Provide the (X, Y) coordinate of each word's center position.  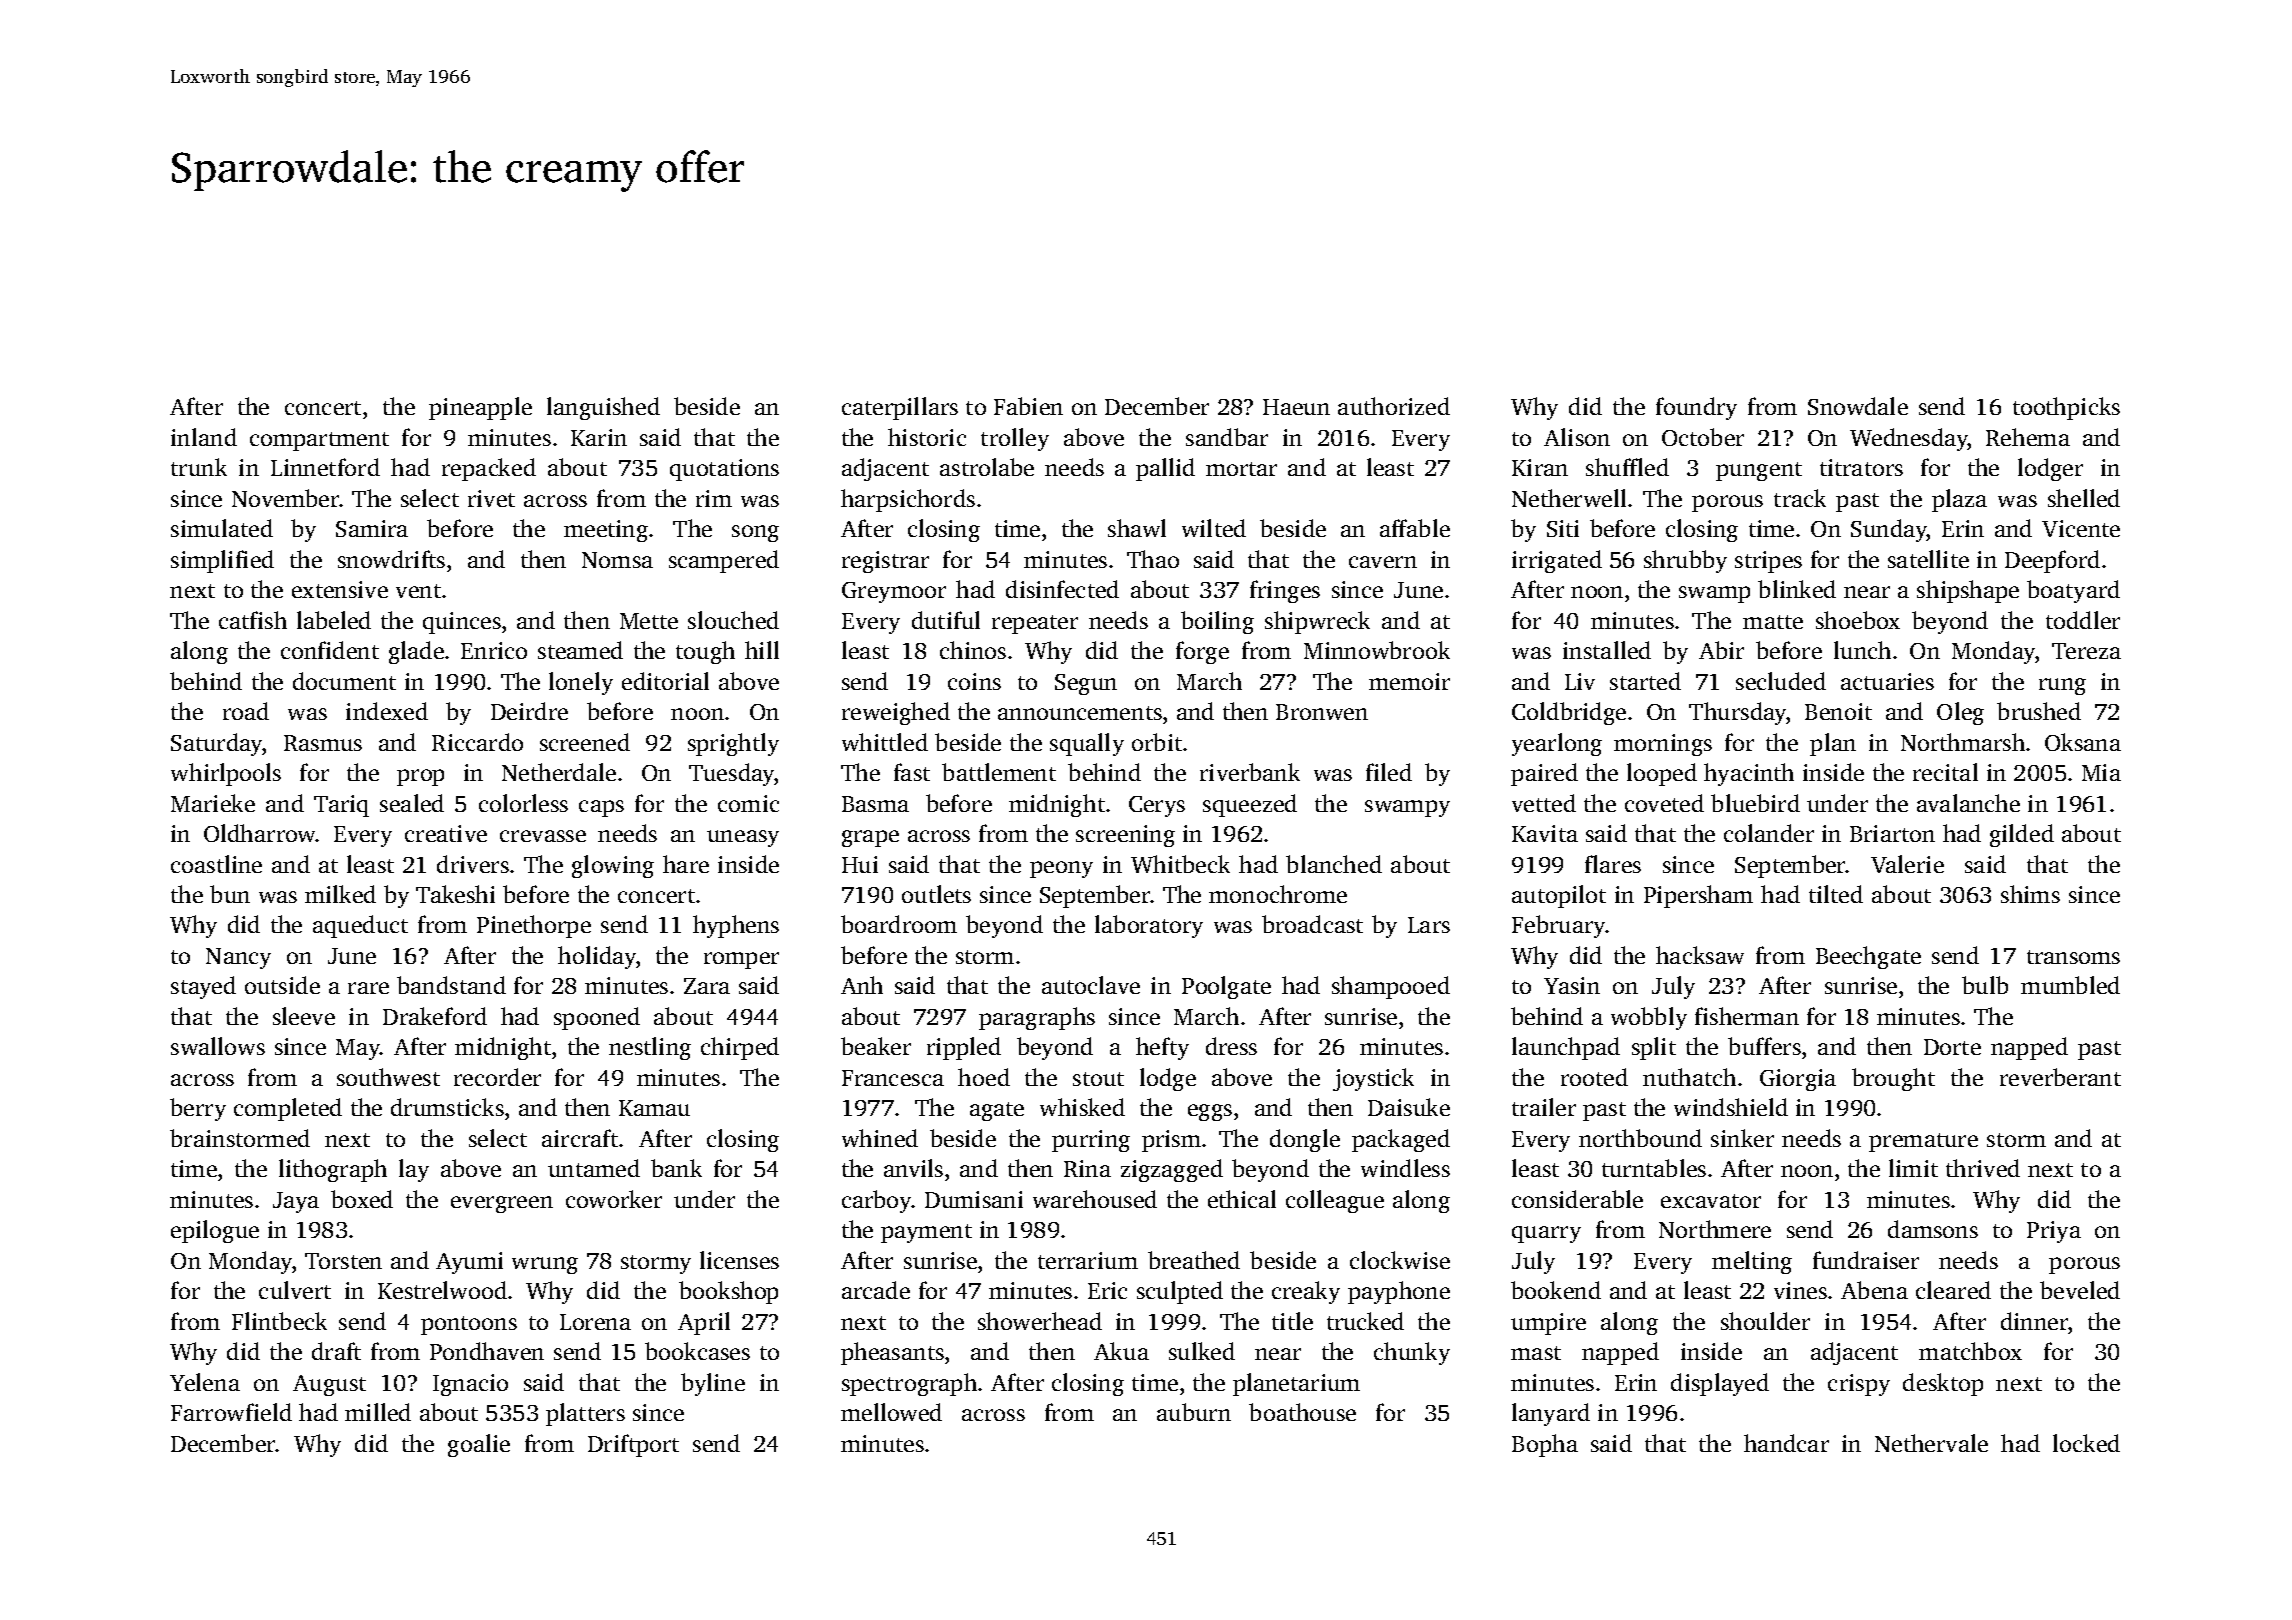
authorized (1394, 406)
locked (2086, 1443)
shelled (2084, 498)
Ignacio (470, 1385)
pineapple (480, 408)
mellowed (891, 1412)
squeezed (1250, 805)
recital (1945, 772)
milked (340, 894)
